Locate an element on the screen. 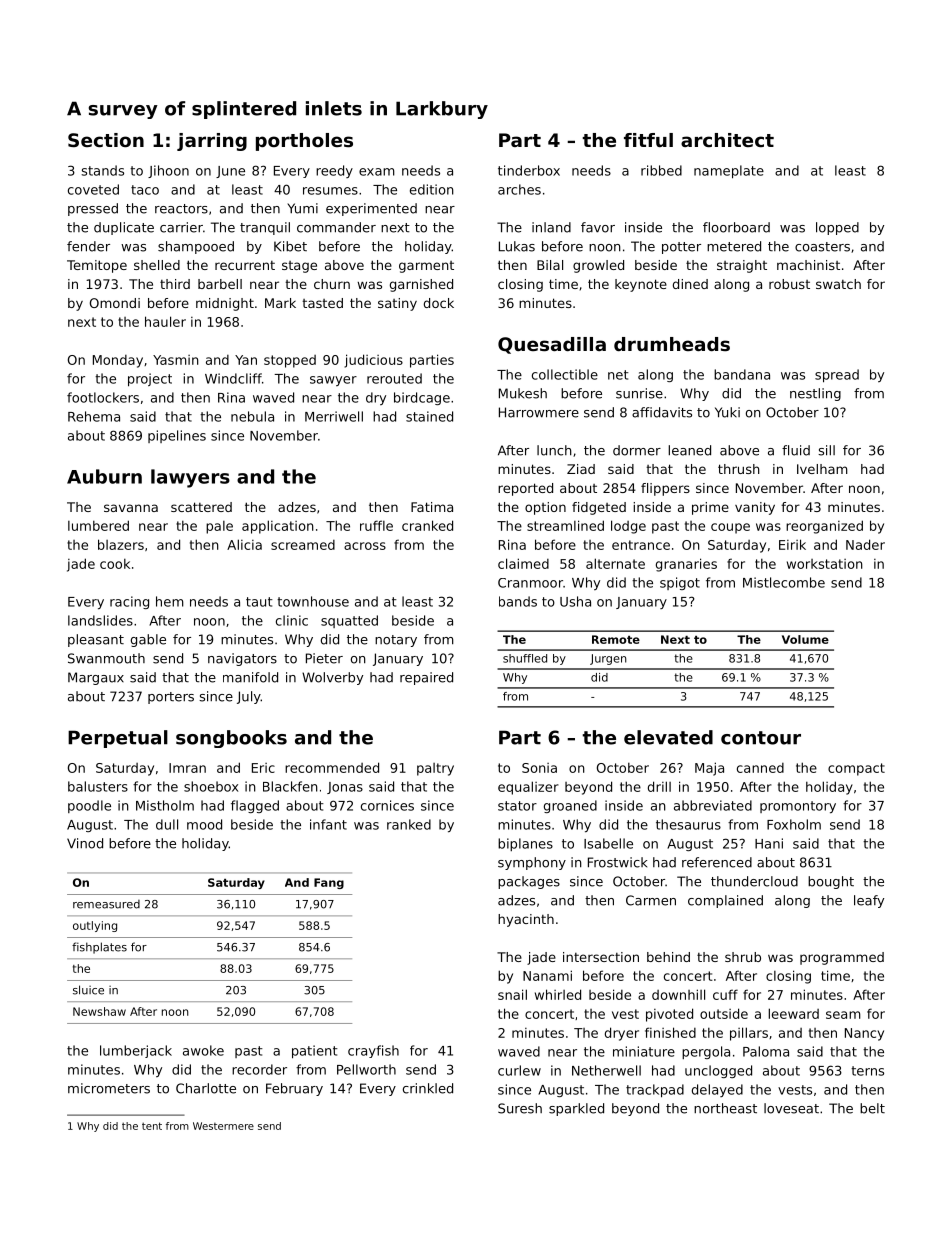 This screenshot has width=952, height=1233. Westermere is located at coordinates (223, 1126).
